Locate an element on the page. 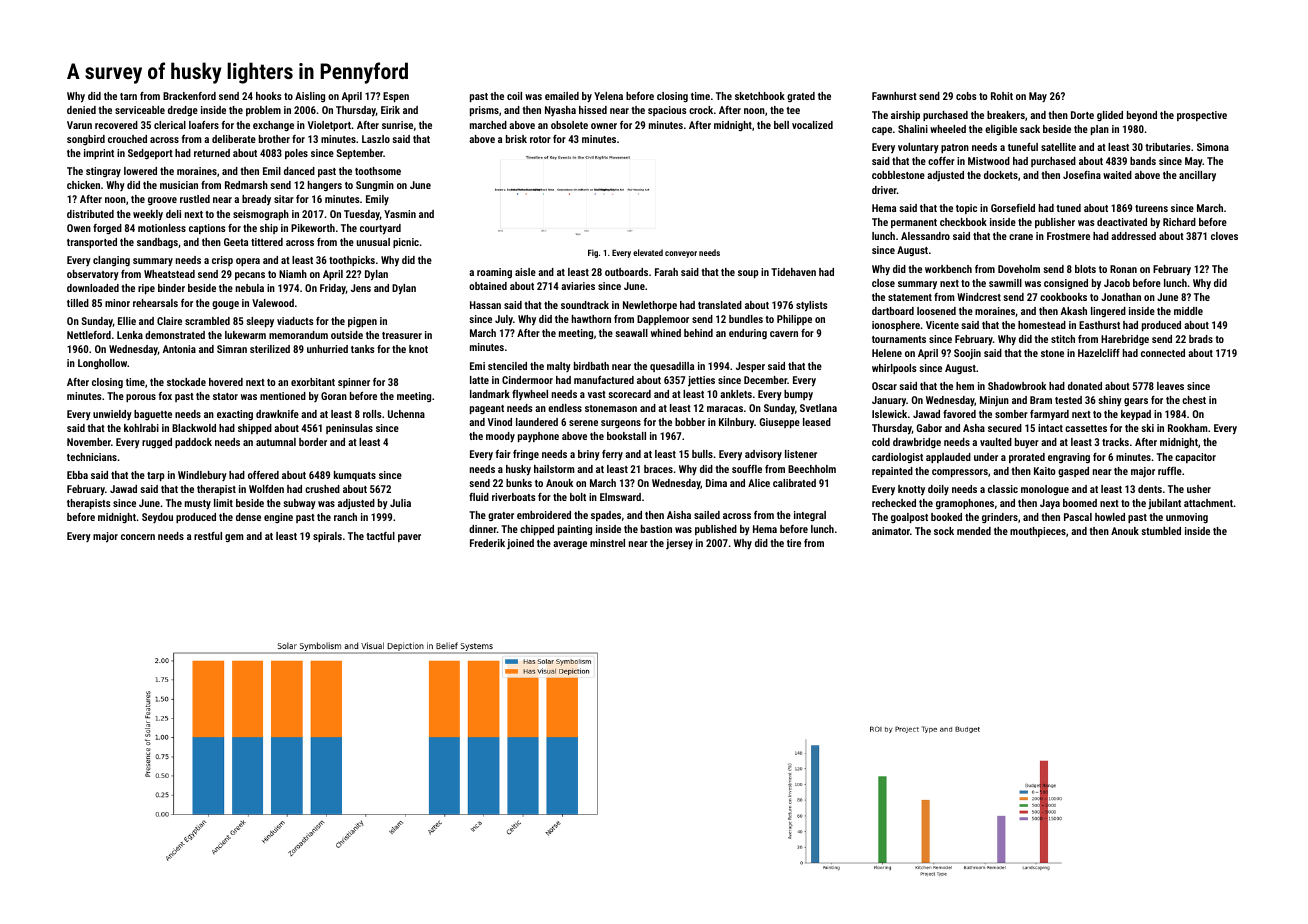 The height and width of the page is (924, 1308). Rohit is located at coordinates (1002, 96).
